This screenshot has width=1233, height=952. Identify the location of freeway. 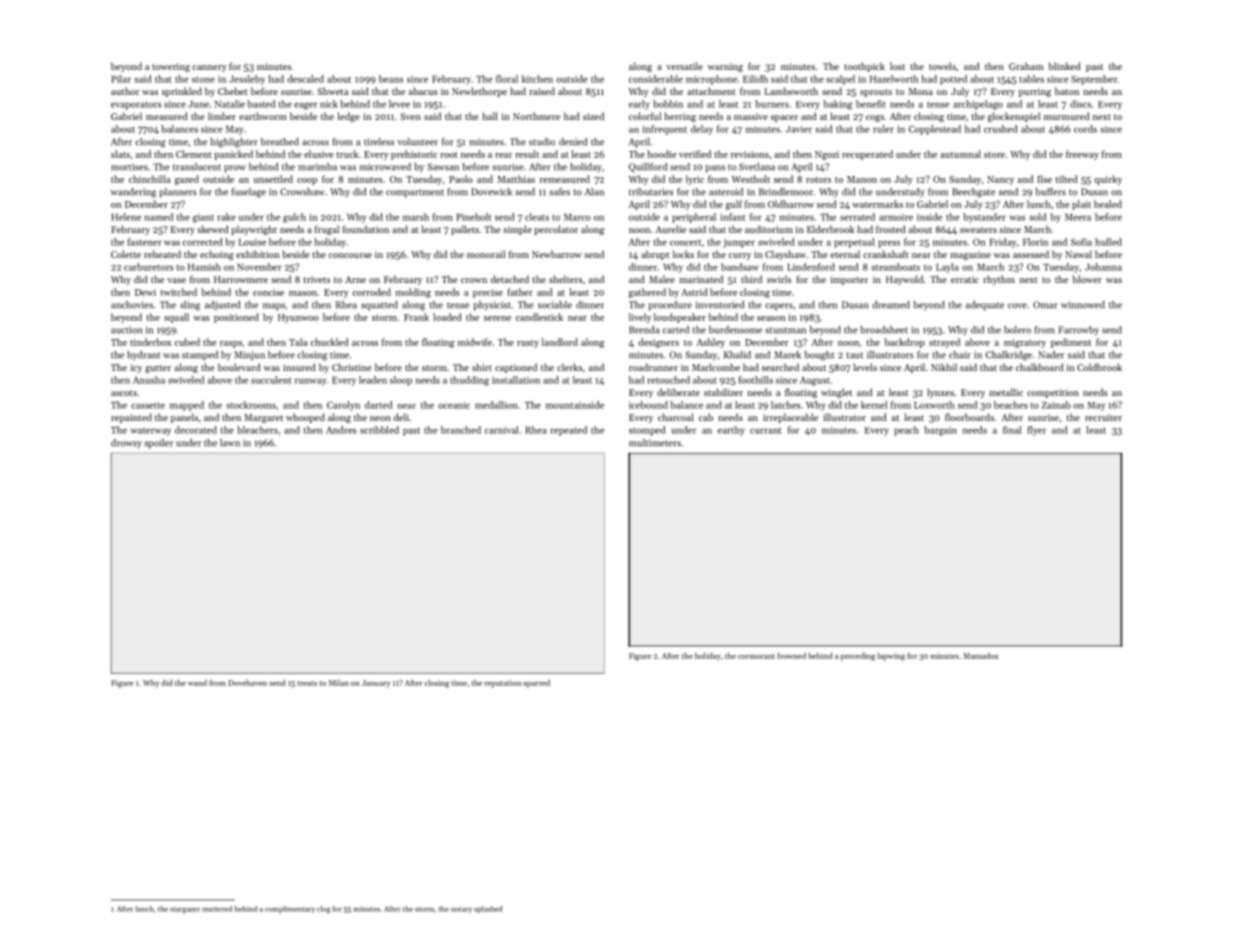
(1082, 155).
